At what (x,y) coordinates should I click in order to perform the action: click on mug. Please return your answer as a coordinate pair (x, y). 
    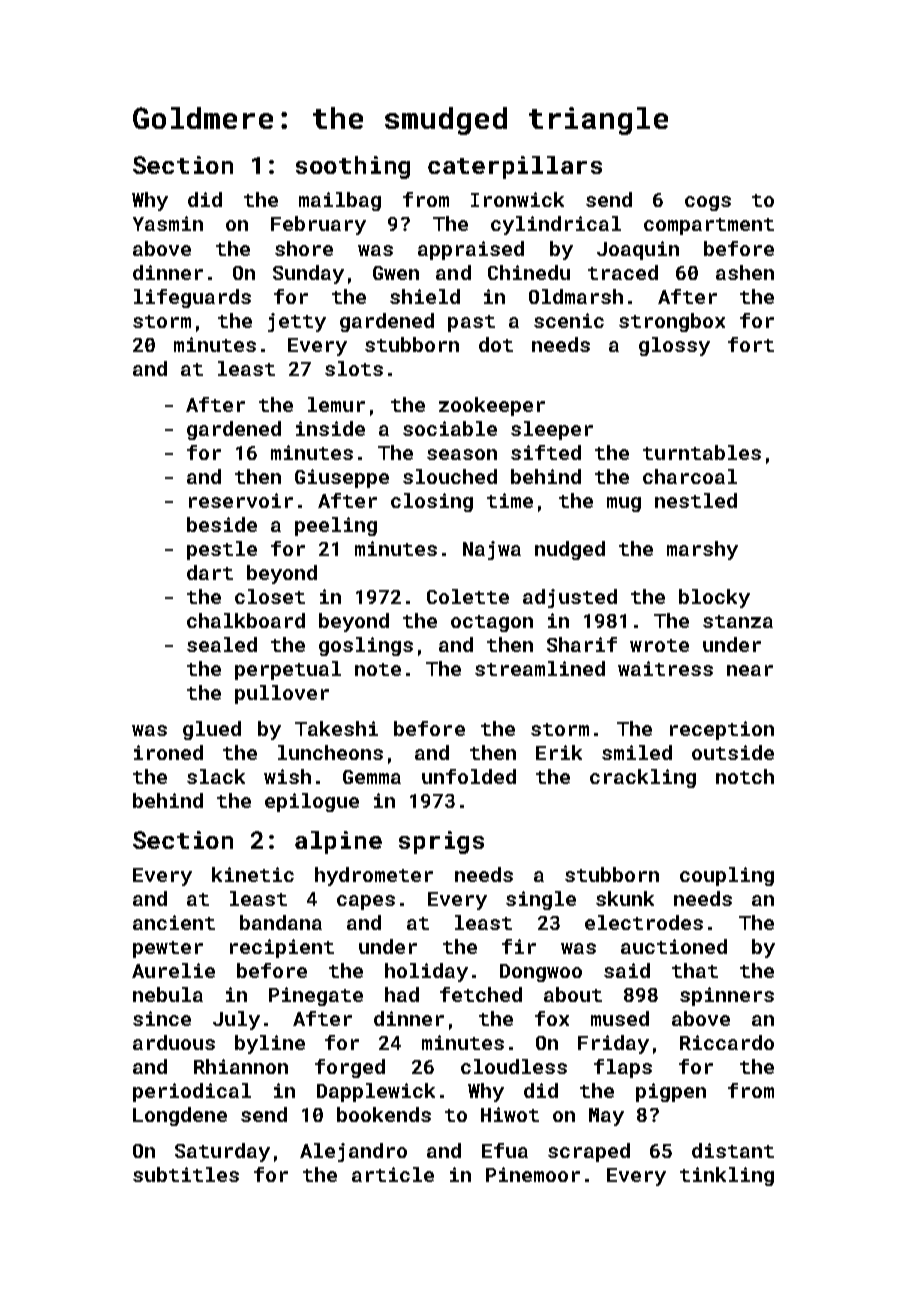
    Looking at the image, I should click on (624, 504).
